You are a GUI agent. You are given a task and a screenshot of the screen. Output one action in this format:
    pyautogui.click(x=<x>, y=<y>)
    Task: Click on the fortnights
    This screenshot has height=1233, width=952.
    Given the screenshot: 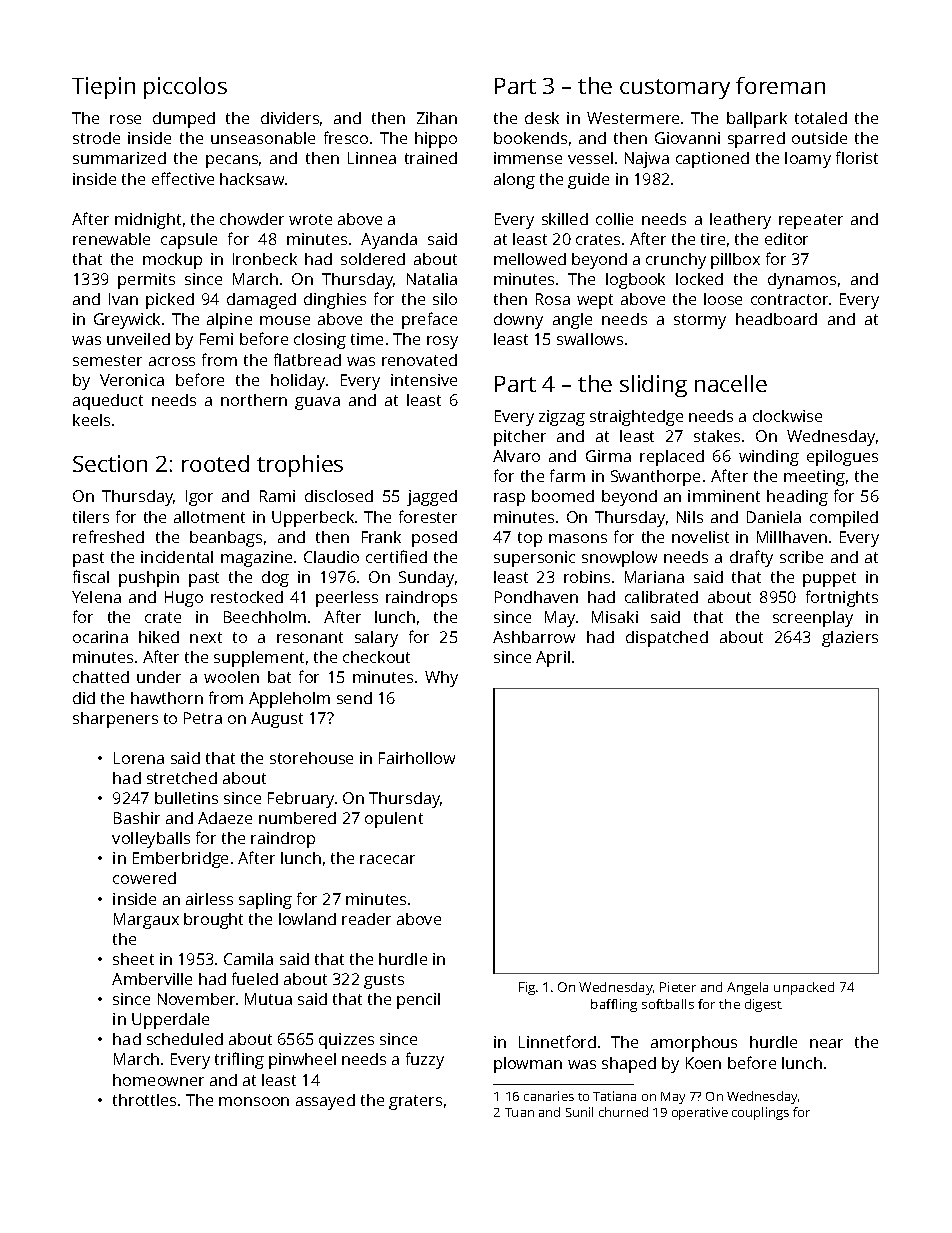 What is the action you would take?
    pyautogui.click(x=842, y=598)
